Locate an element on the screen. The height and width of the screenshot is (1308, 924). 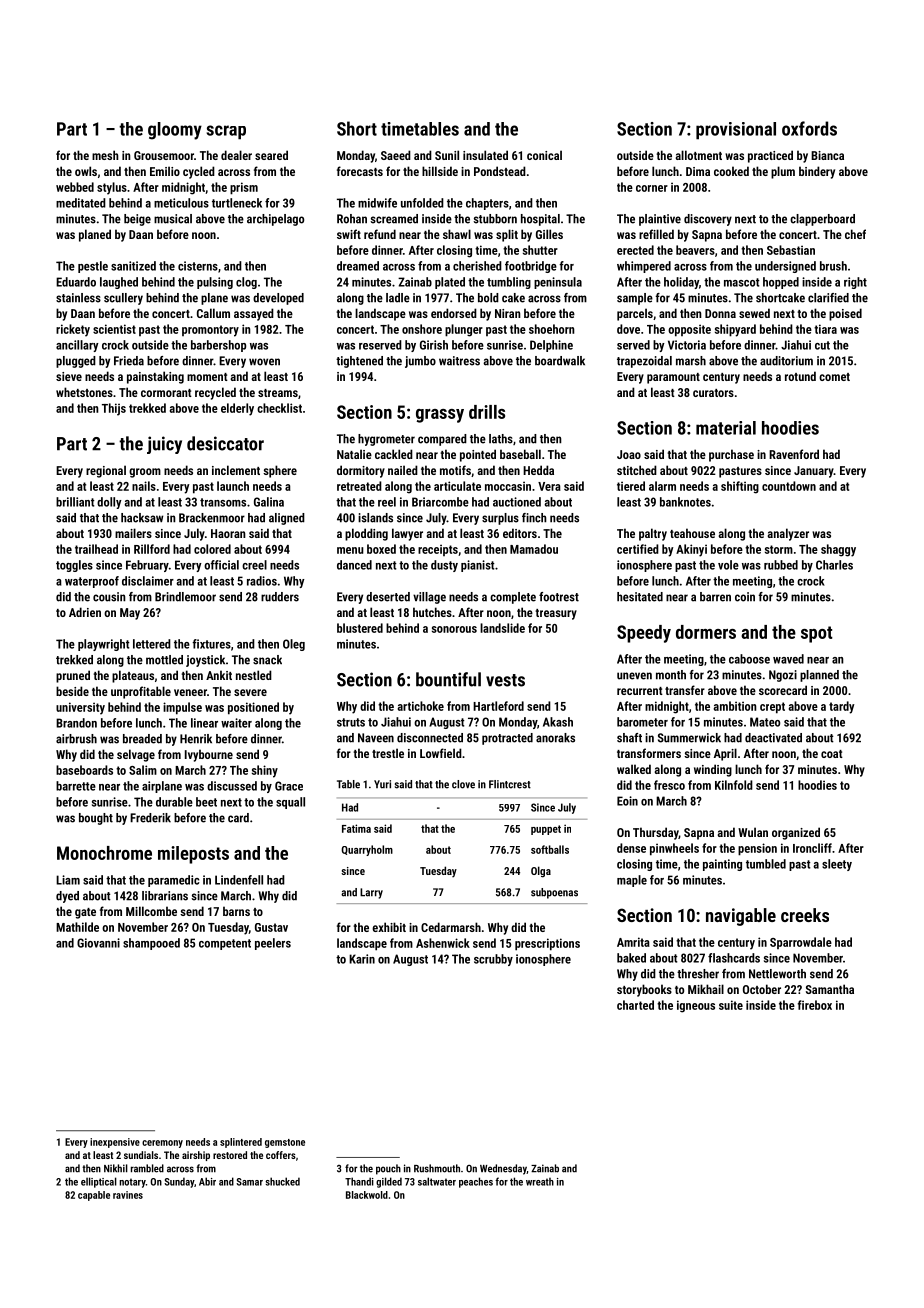
Saeed is located at coordinates (396, 155).
